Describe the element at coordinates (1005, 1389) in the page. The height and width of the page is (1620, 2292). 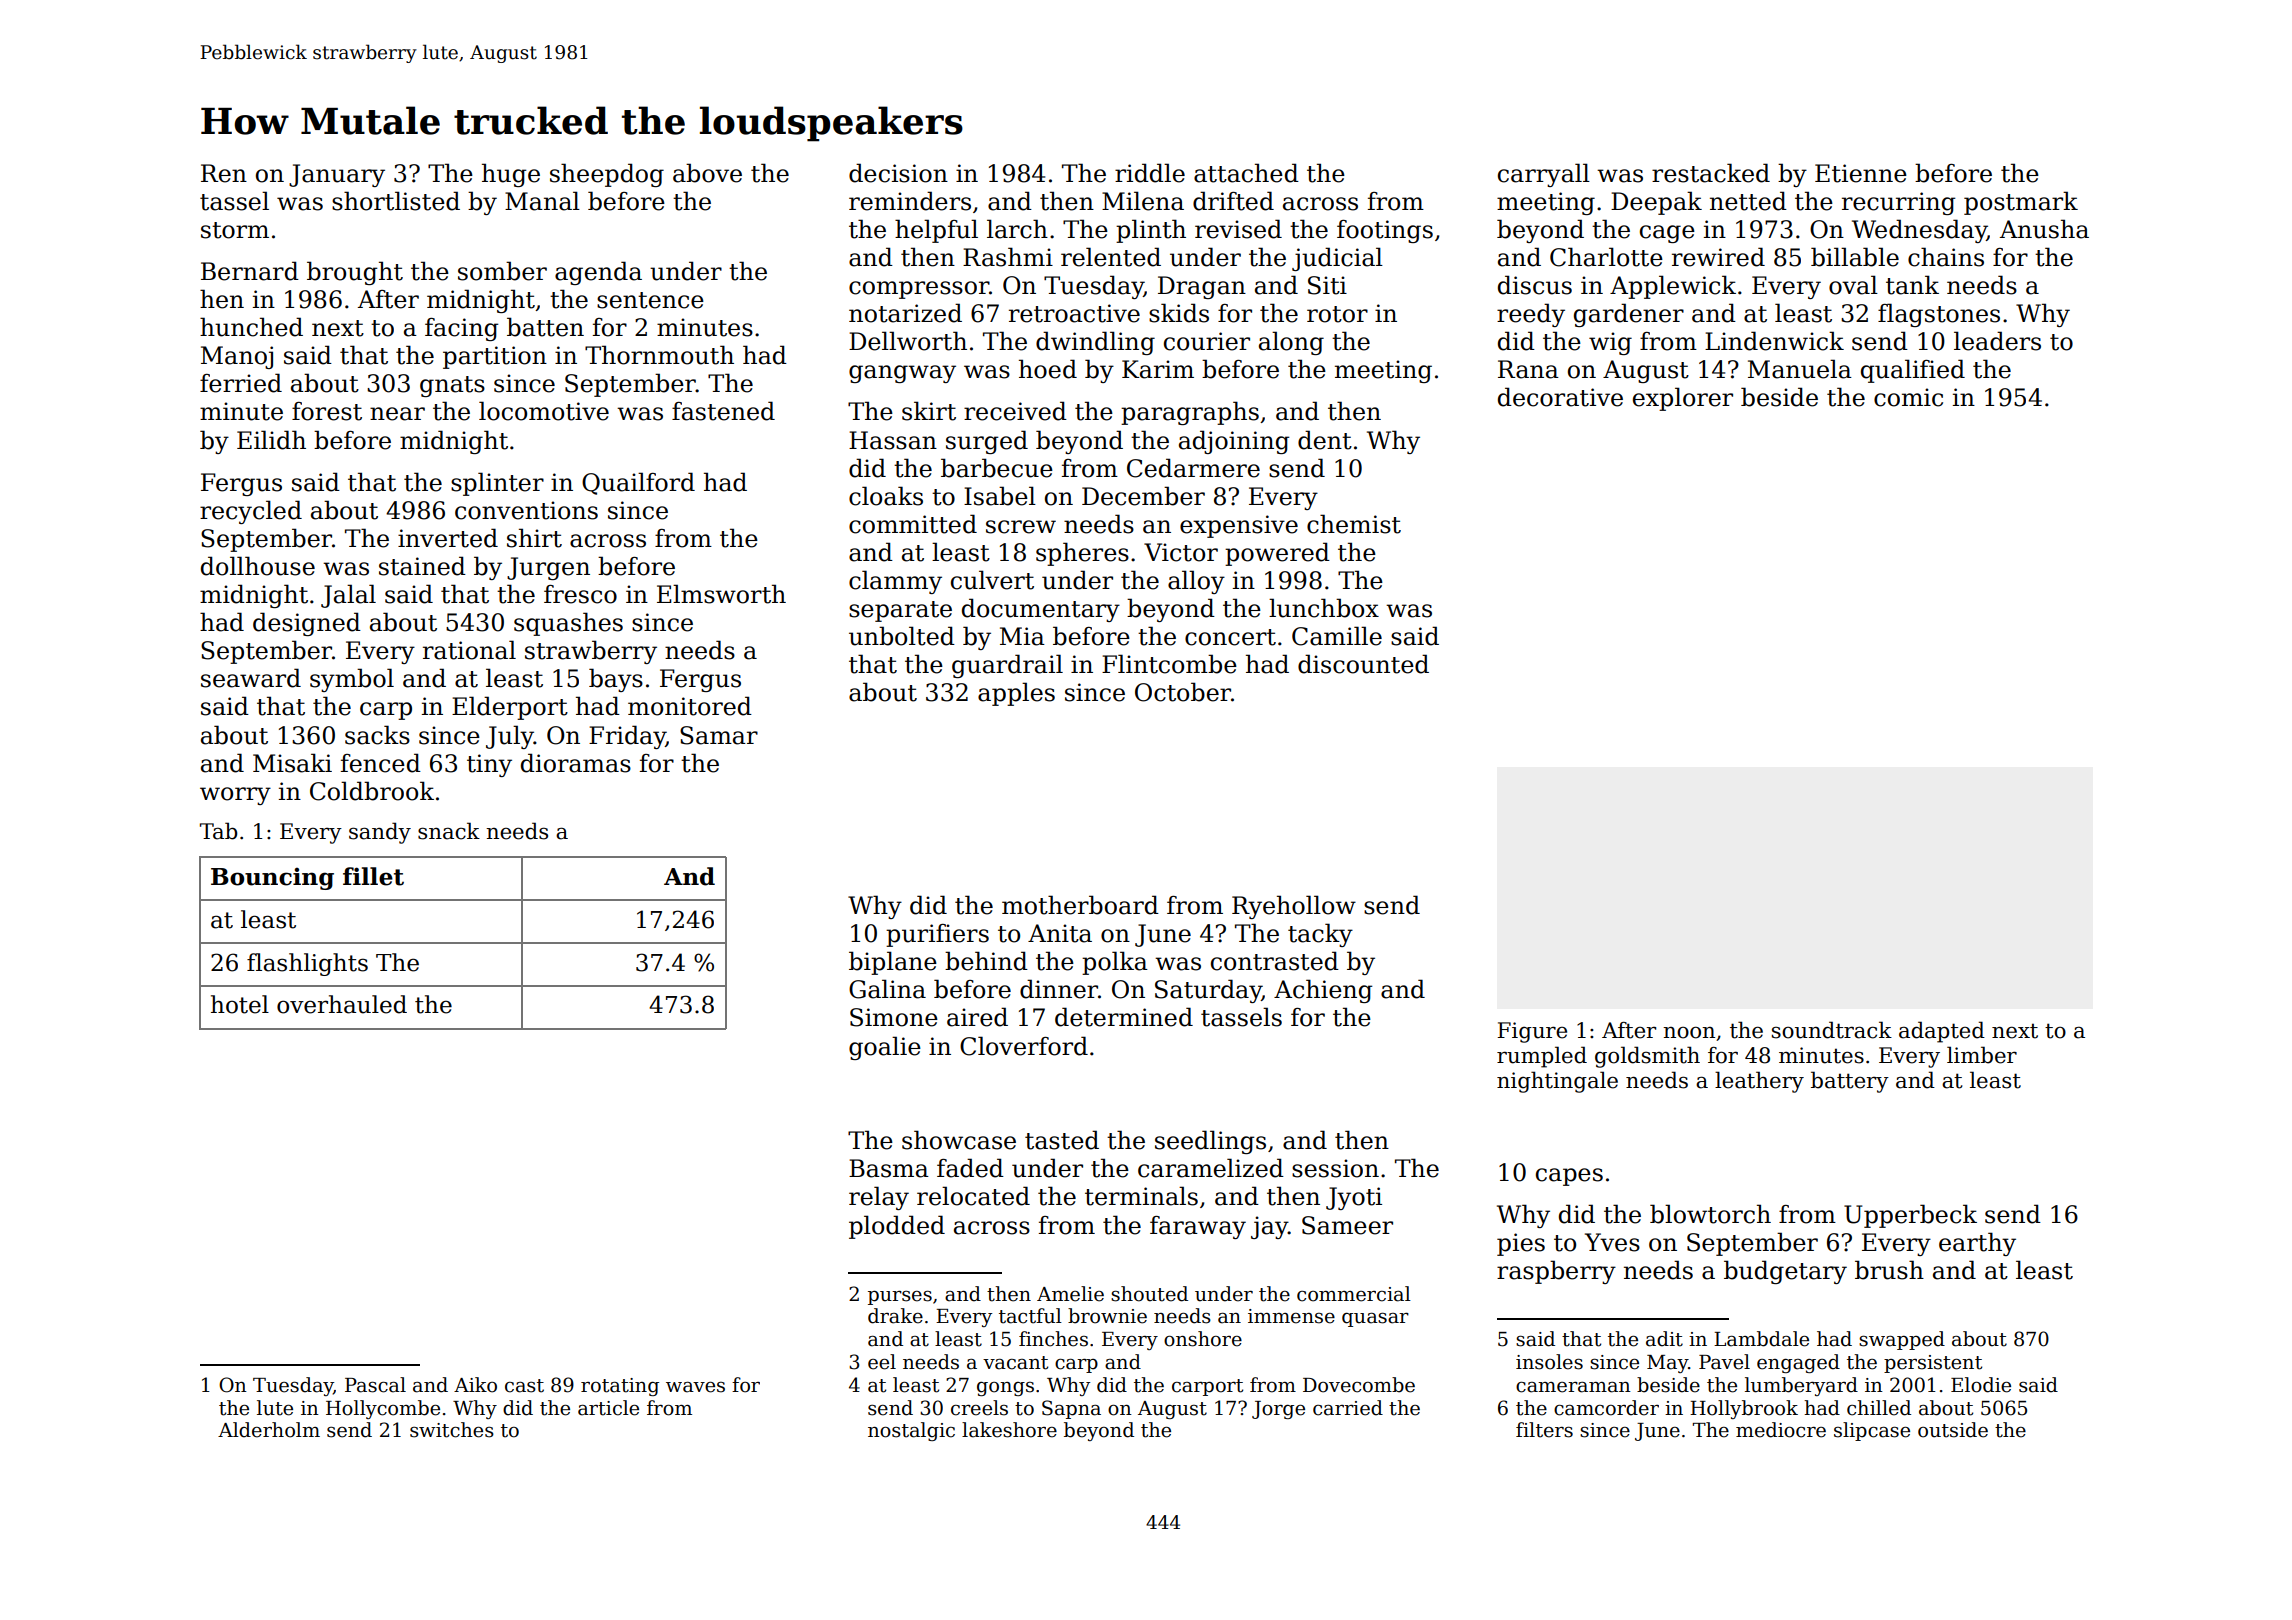
I see `gongs` at that location.
